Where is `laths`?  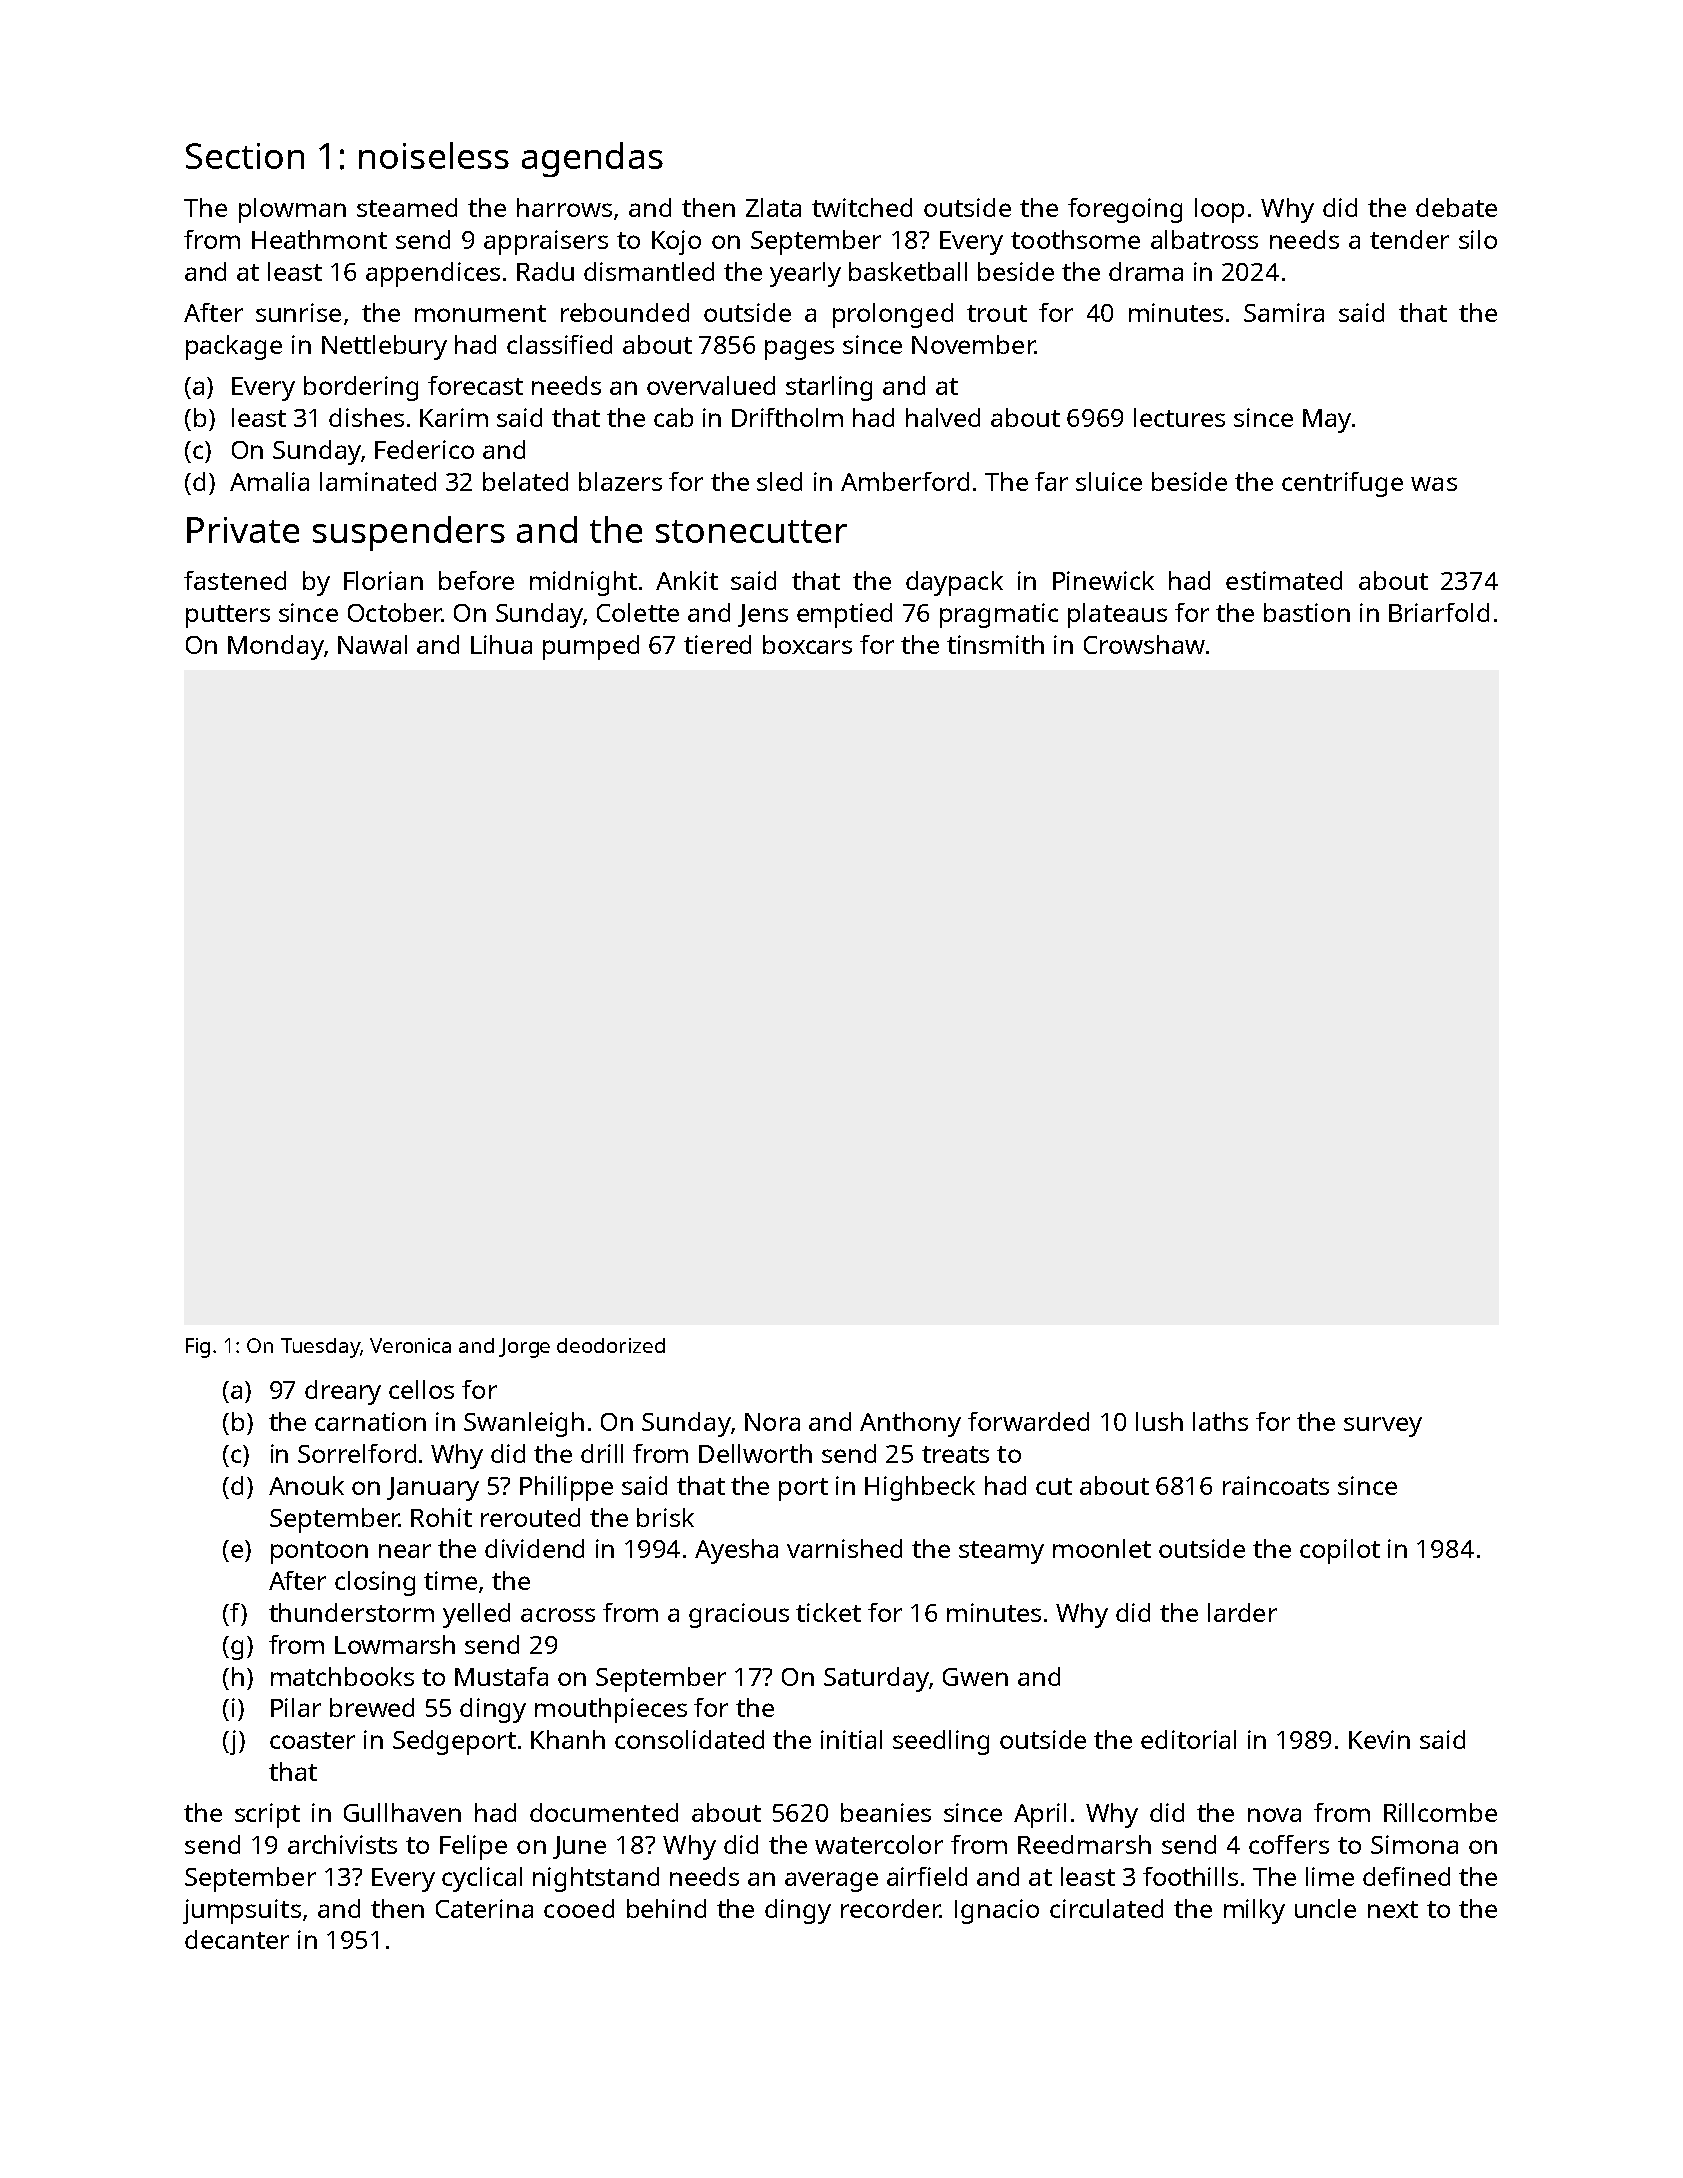 laths is located at coordinates (1220, 1421).
